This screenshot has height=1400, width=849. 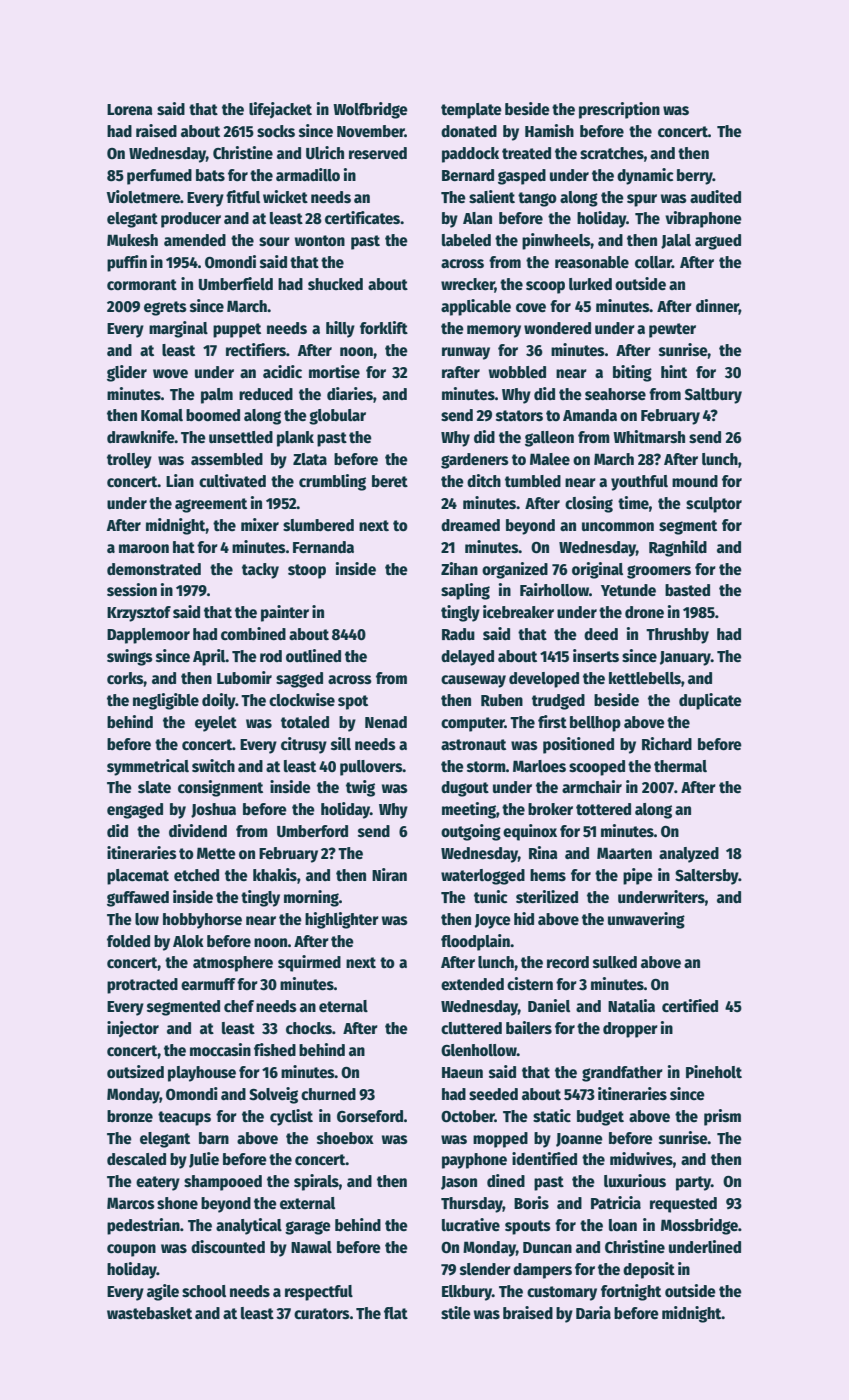 What do you see at coordinates (343, 1006) in the screenshot?
I see `eternal` at bounding box center [343, 1006].
